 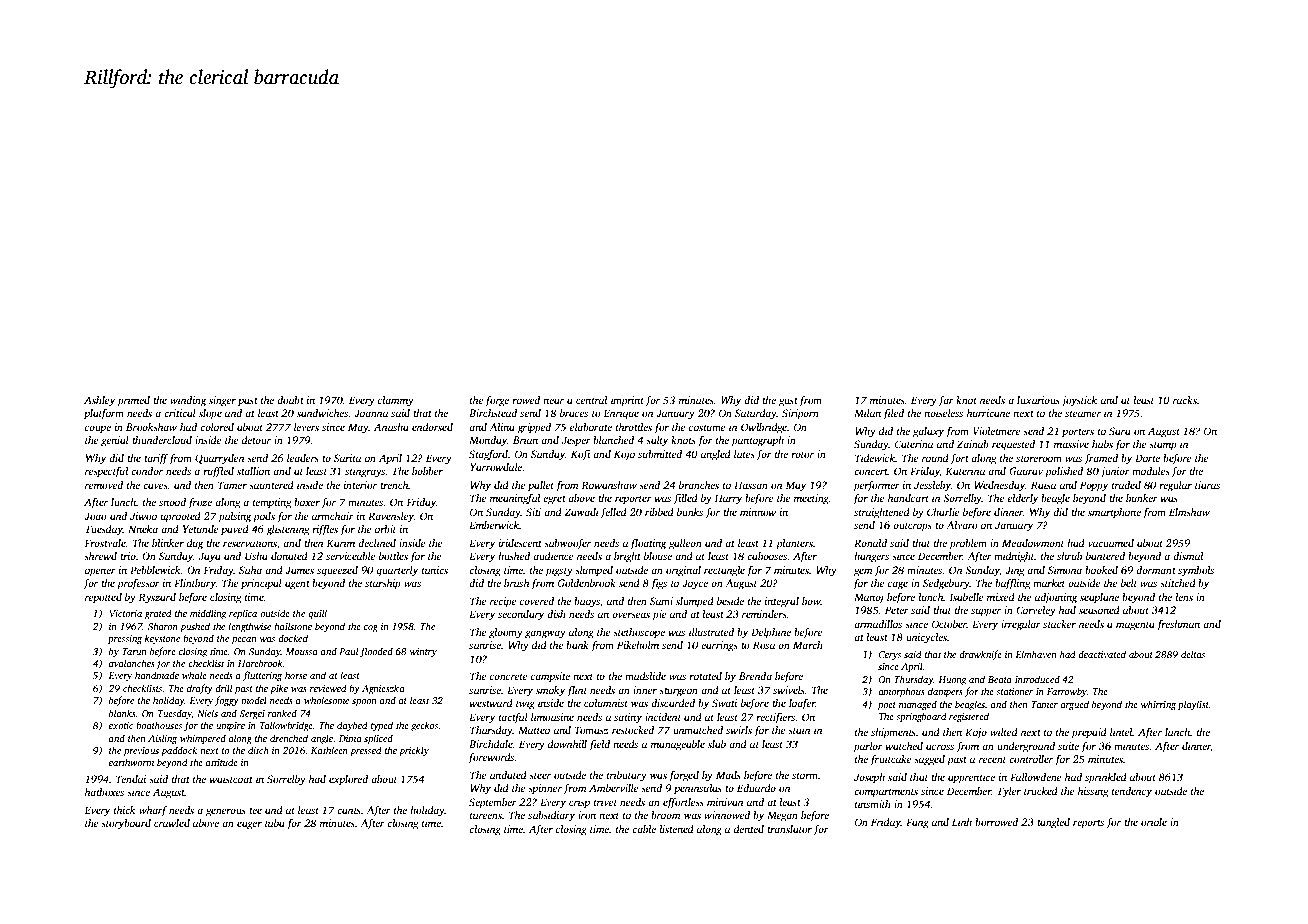 What do you see at coordinates (811, 601) in the document?
I see `bow` at bounding box center [811, 601].
